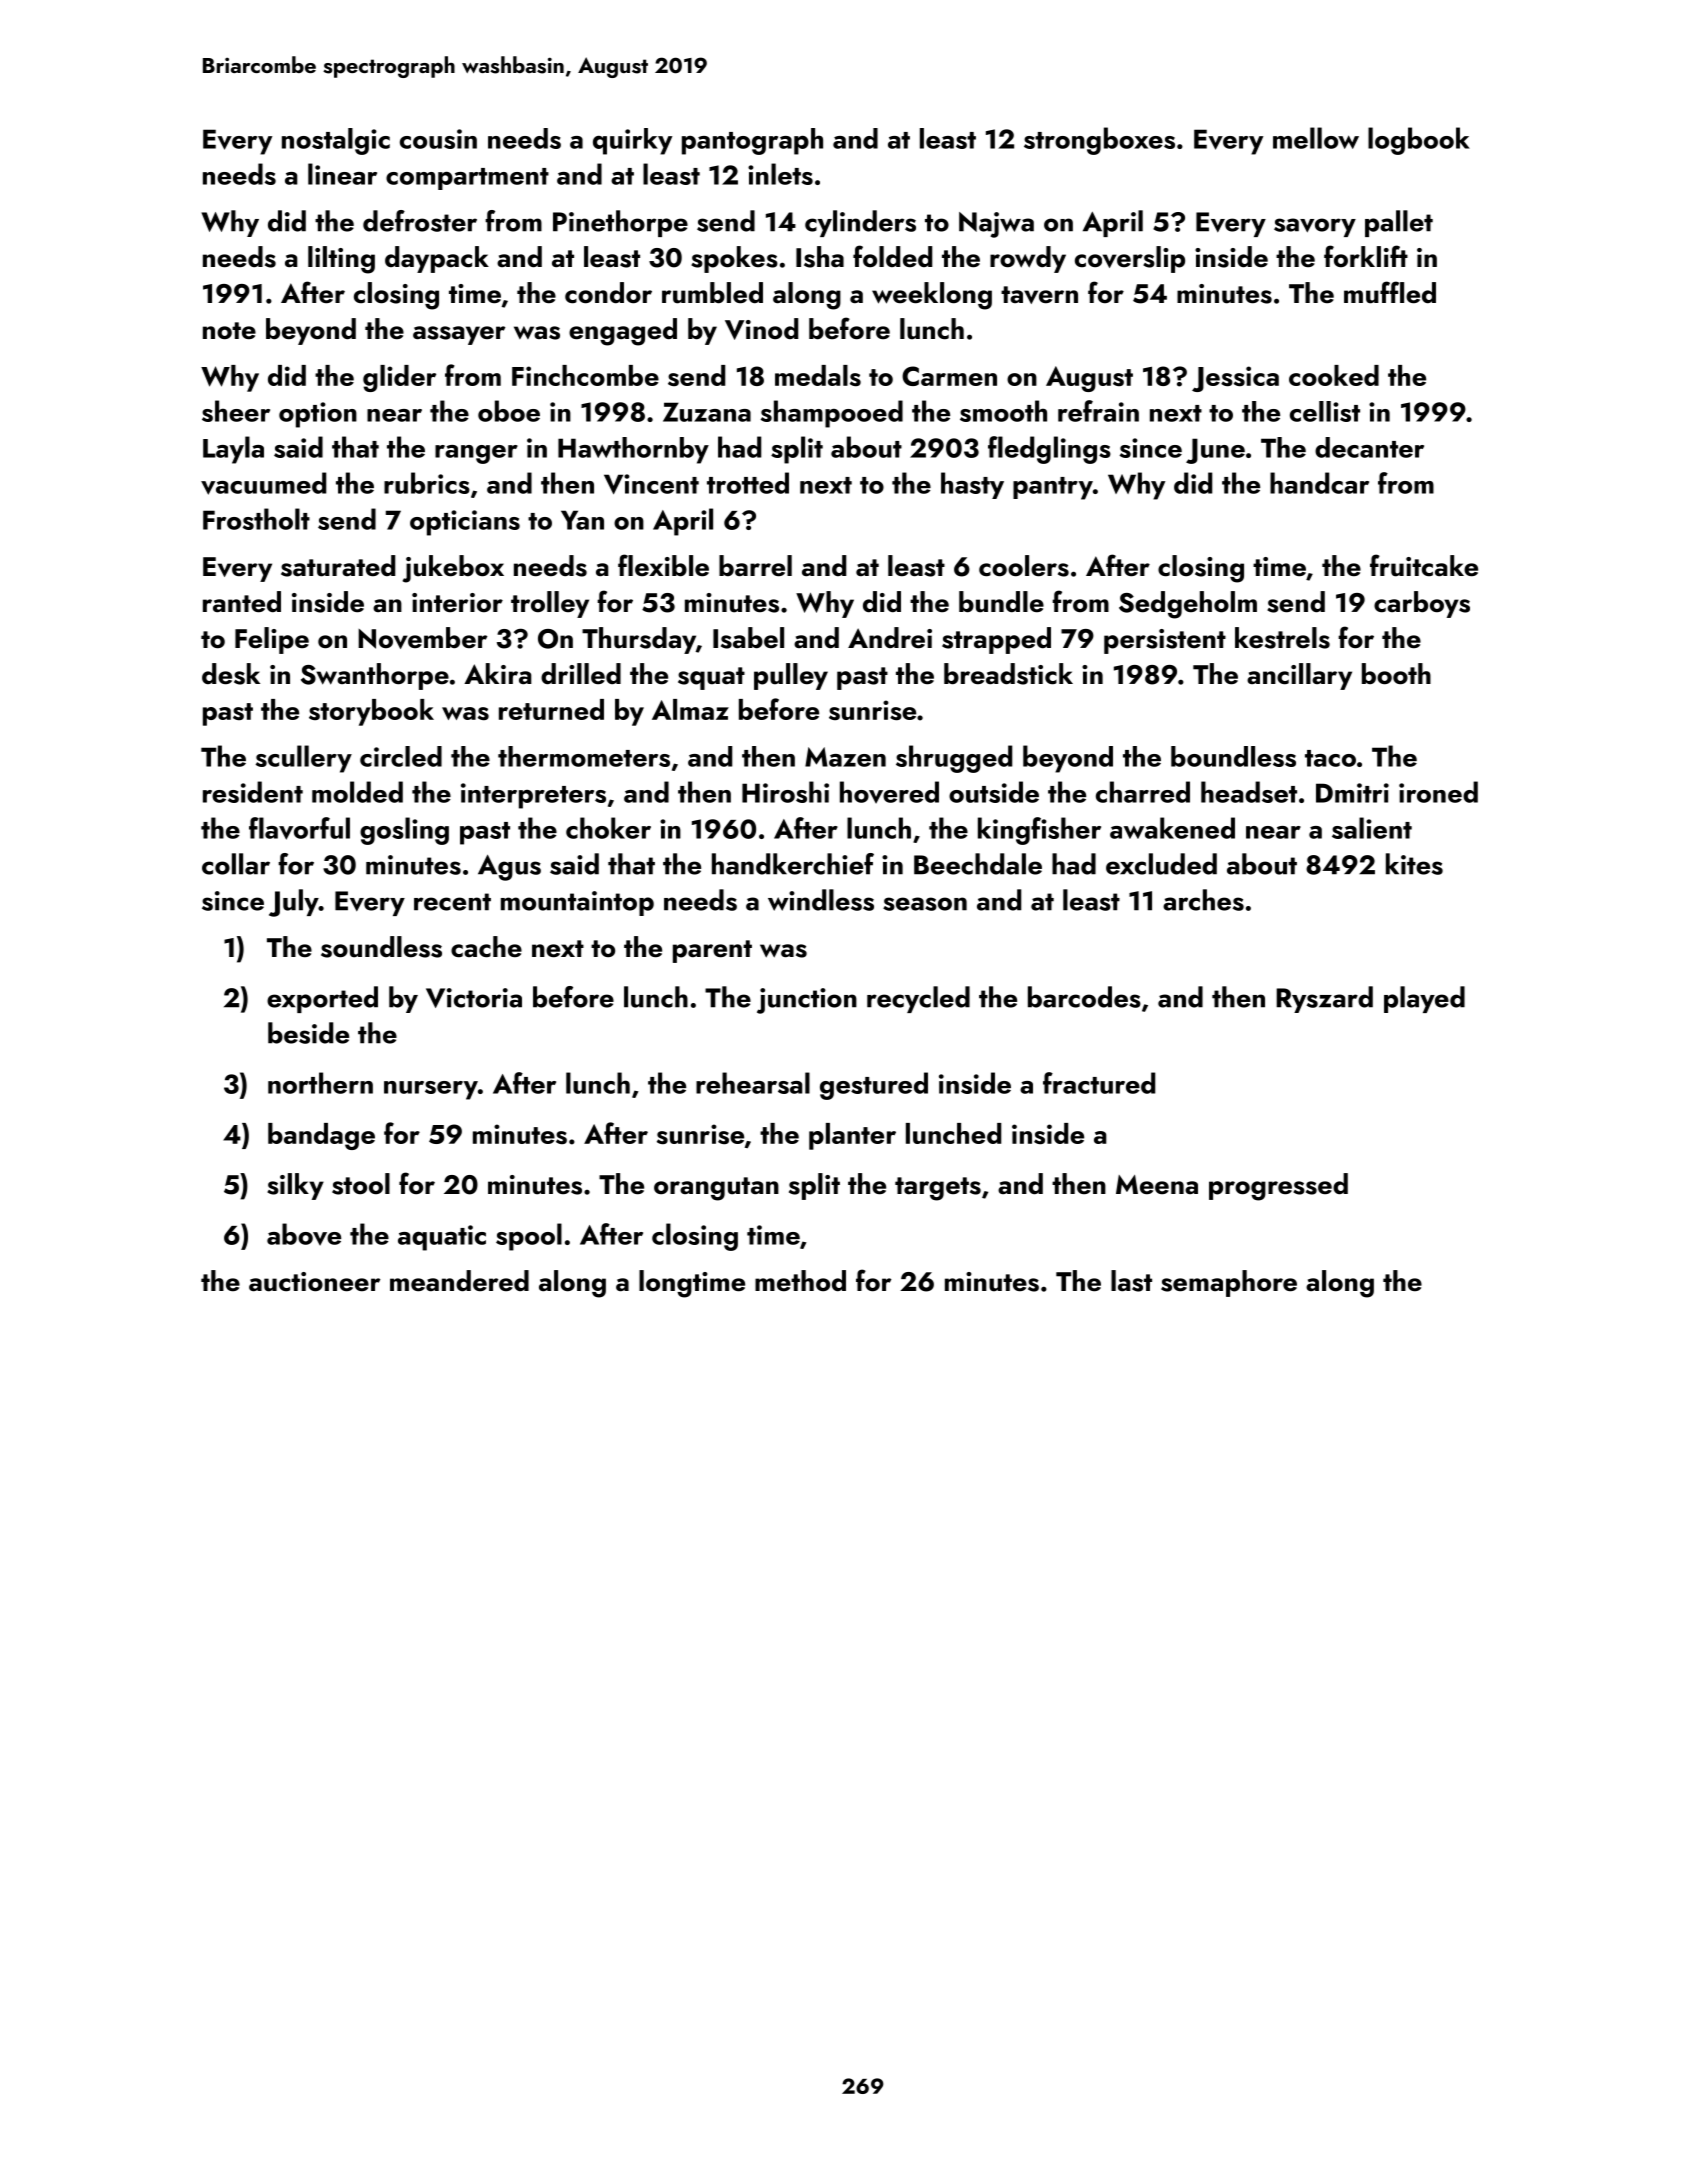 This image has width=1683, height=2178. What do you see at coordinates (1414, 864) in the image?
I see `kites` at bounding box center [1414, 864].
